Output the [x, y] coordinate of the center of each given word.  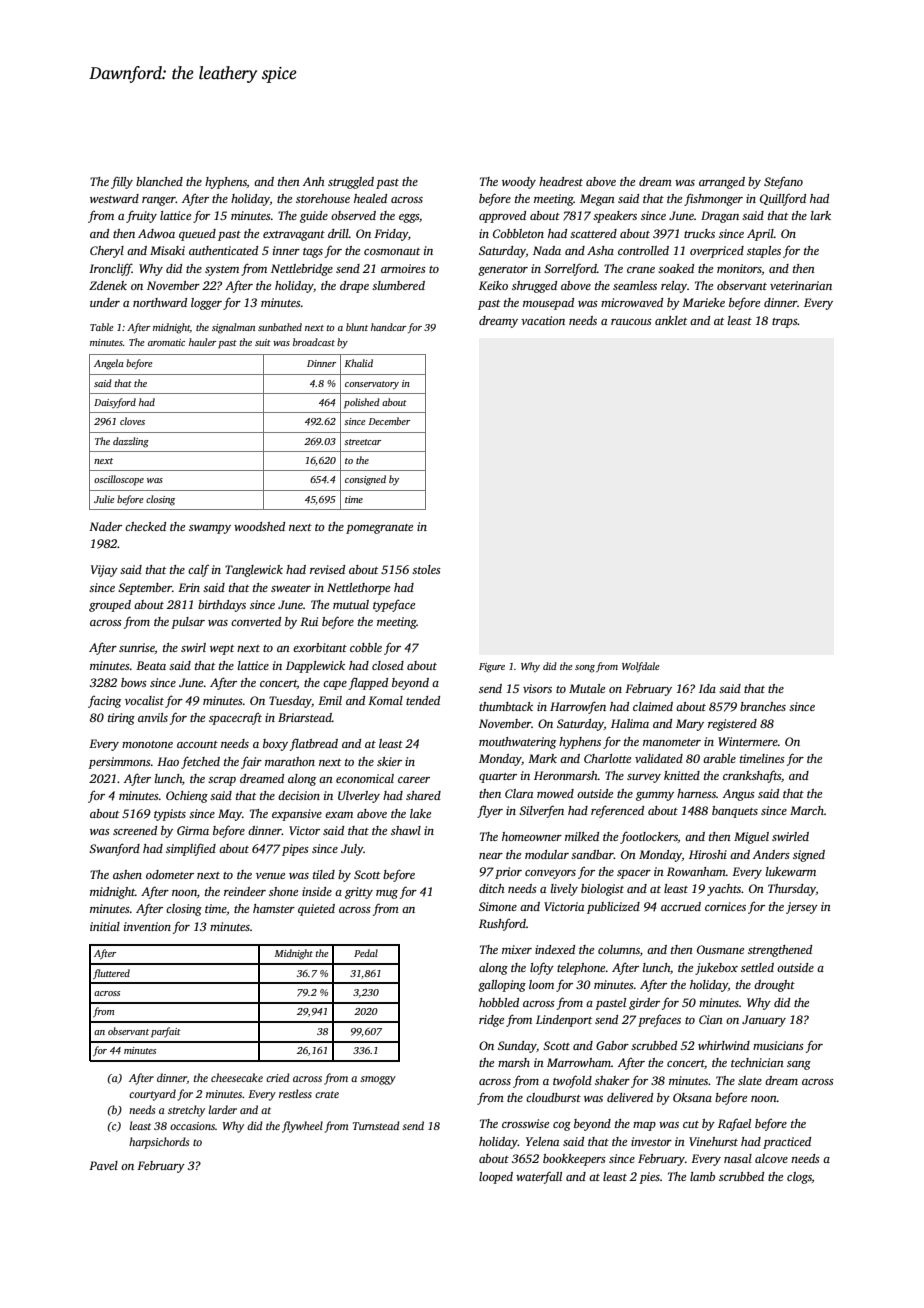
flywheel [302, 1127]
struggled [351, 183]
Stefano [783, 183]
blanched [159, 181]
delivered [630, 1097]
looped [496, 1178]
